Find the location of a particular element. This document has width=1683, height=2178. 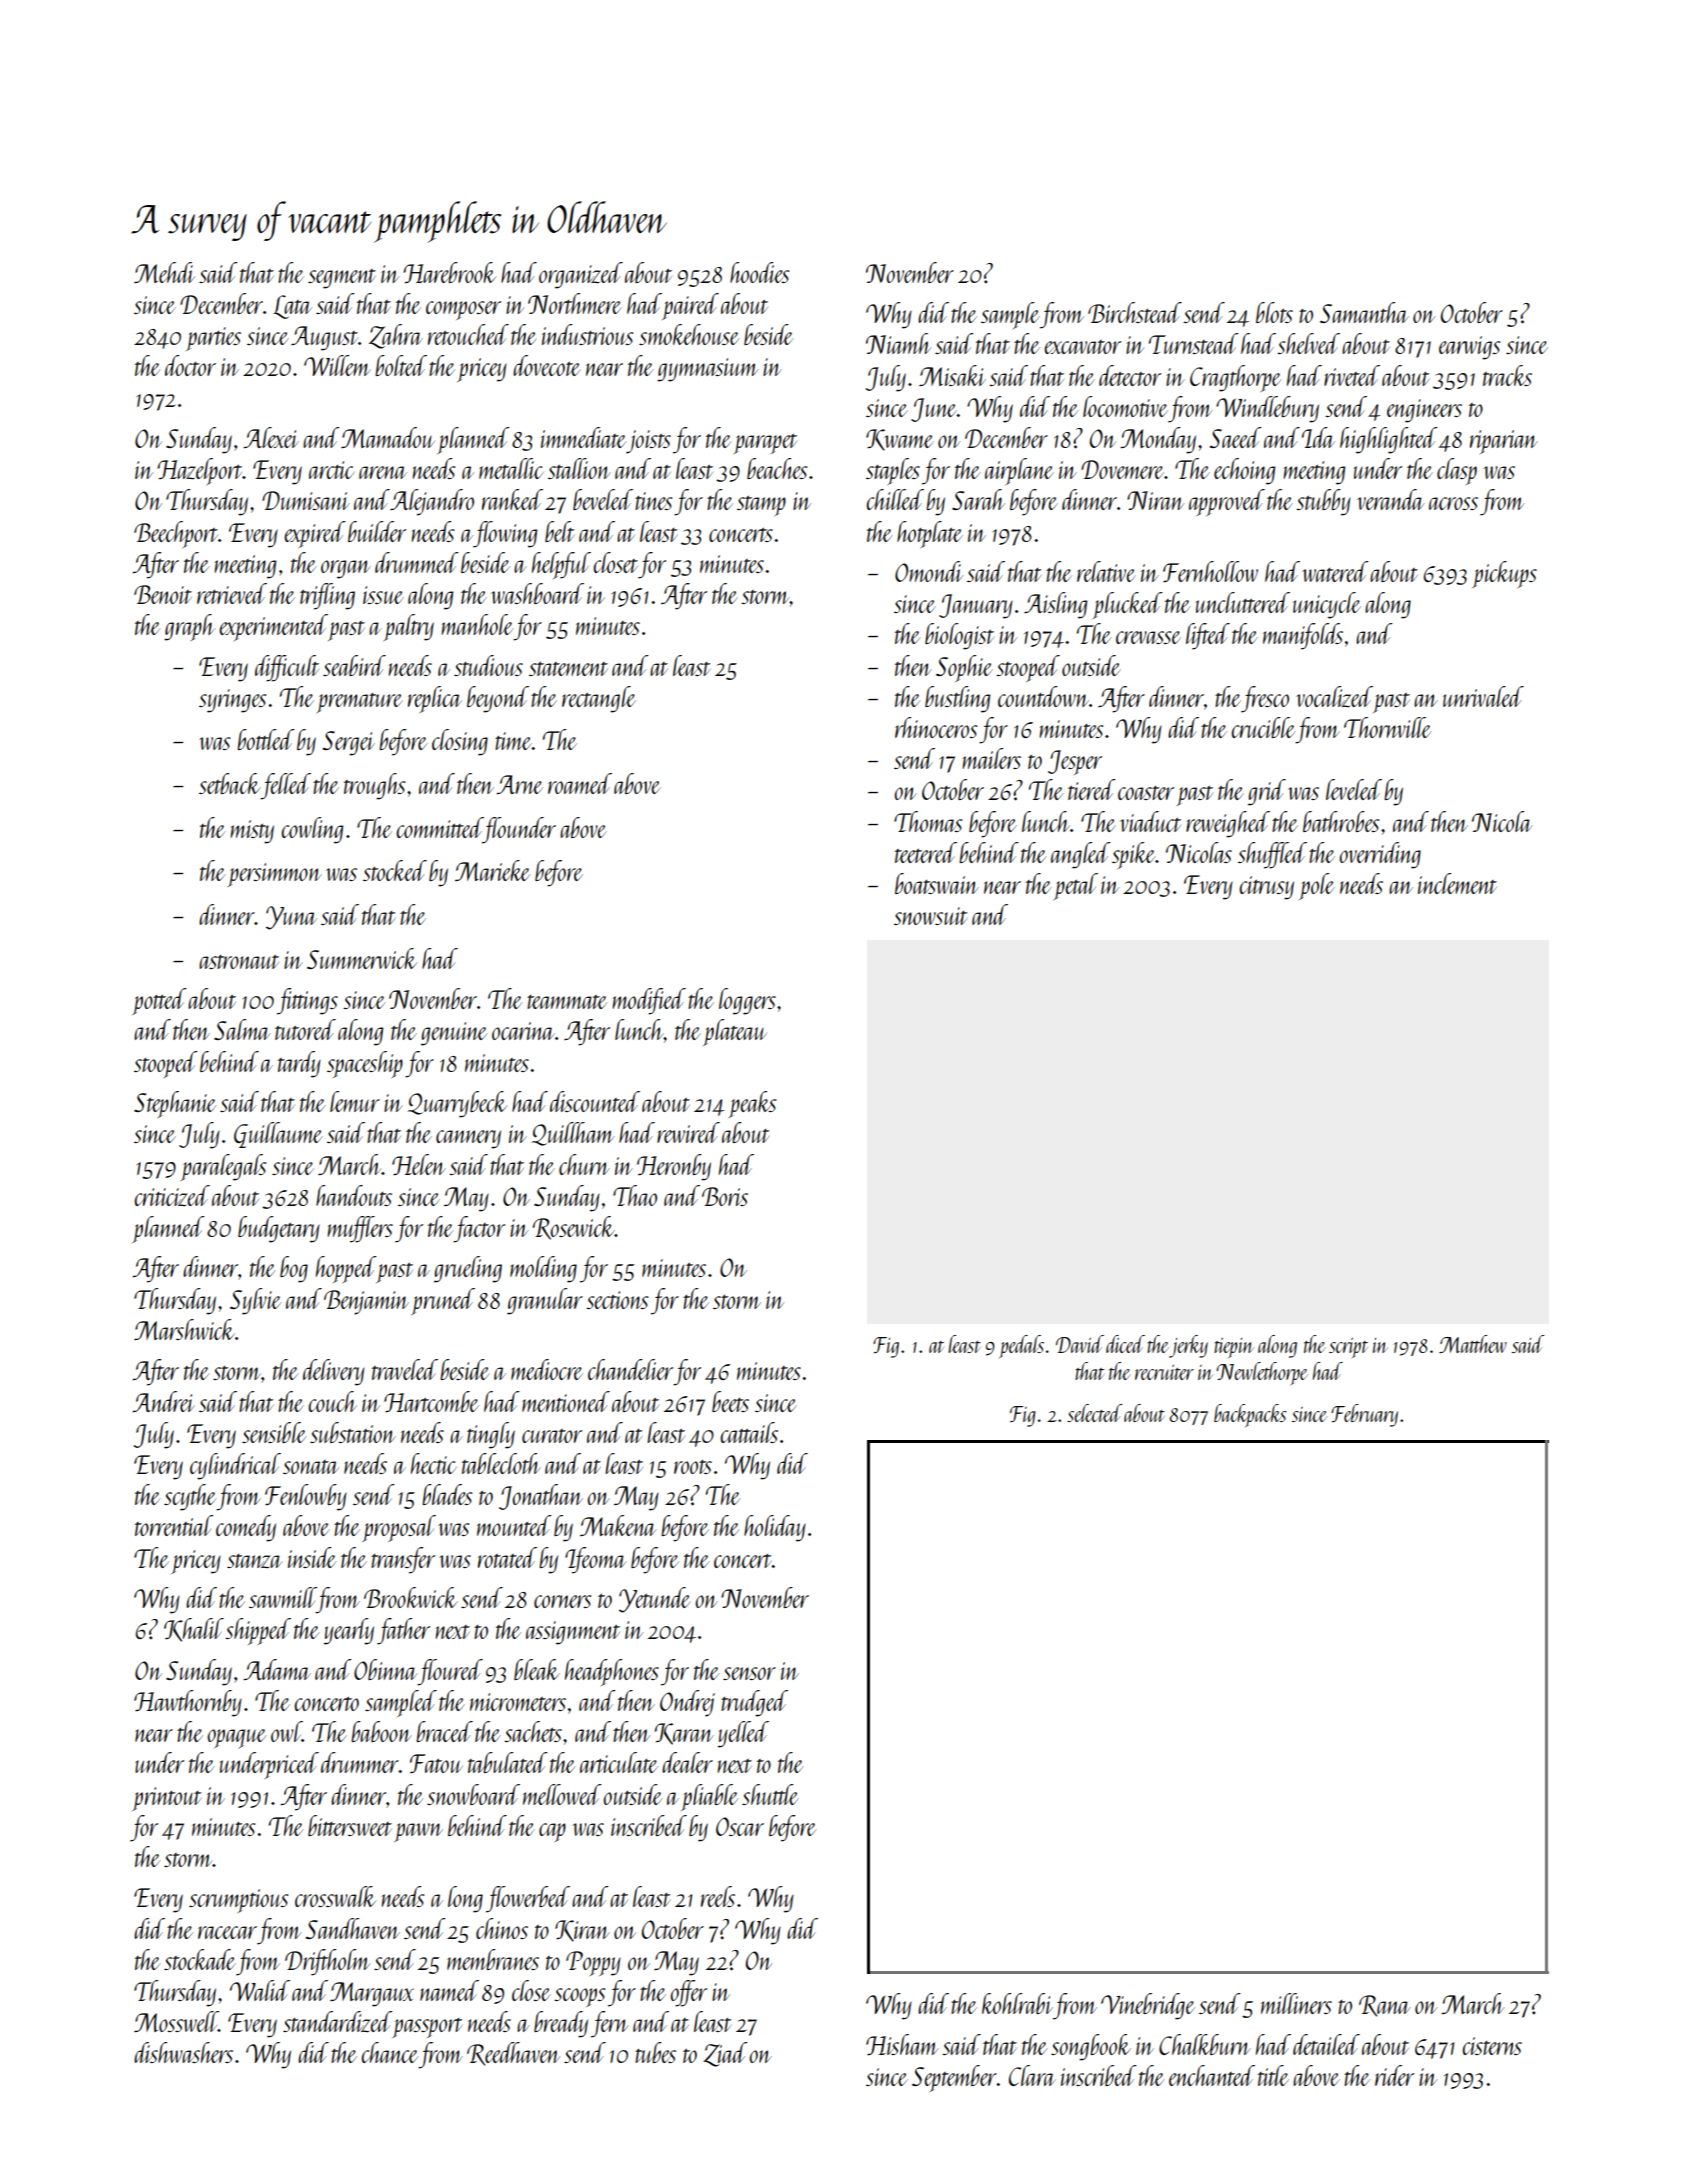

blots is located at coordinates (1274, 312).
